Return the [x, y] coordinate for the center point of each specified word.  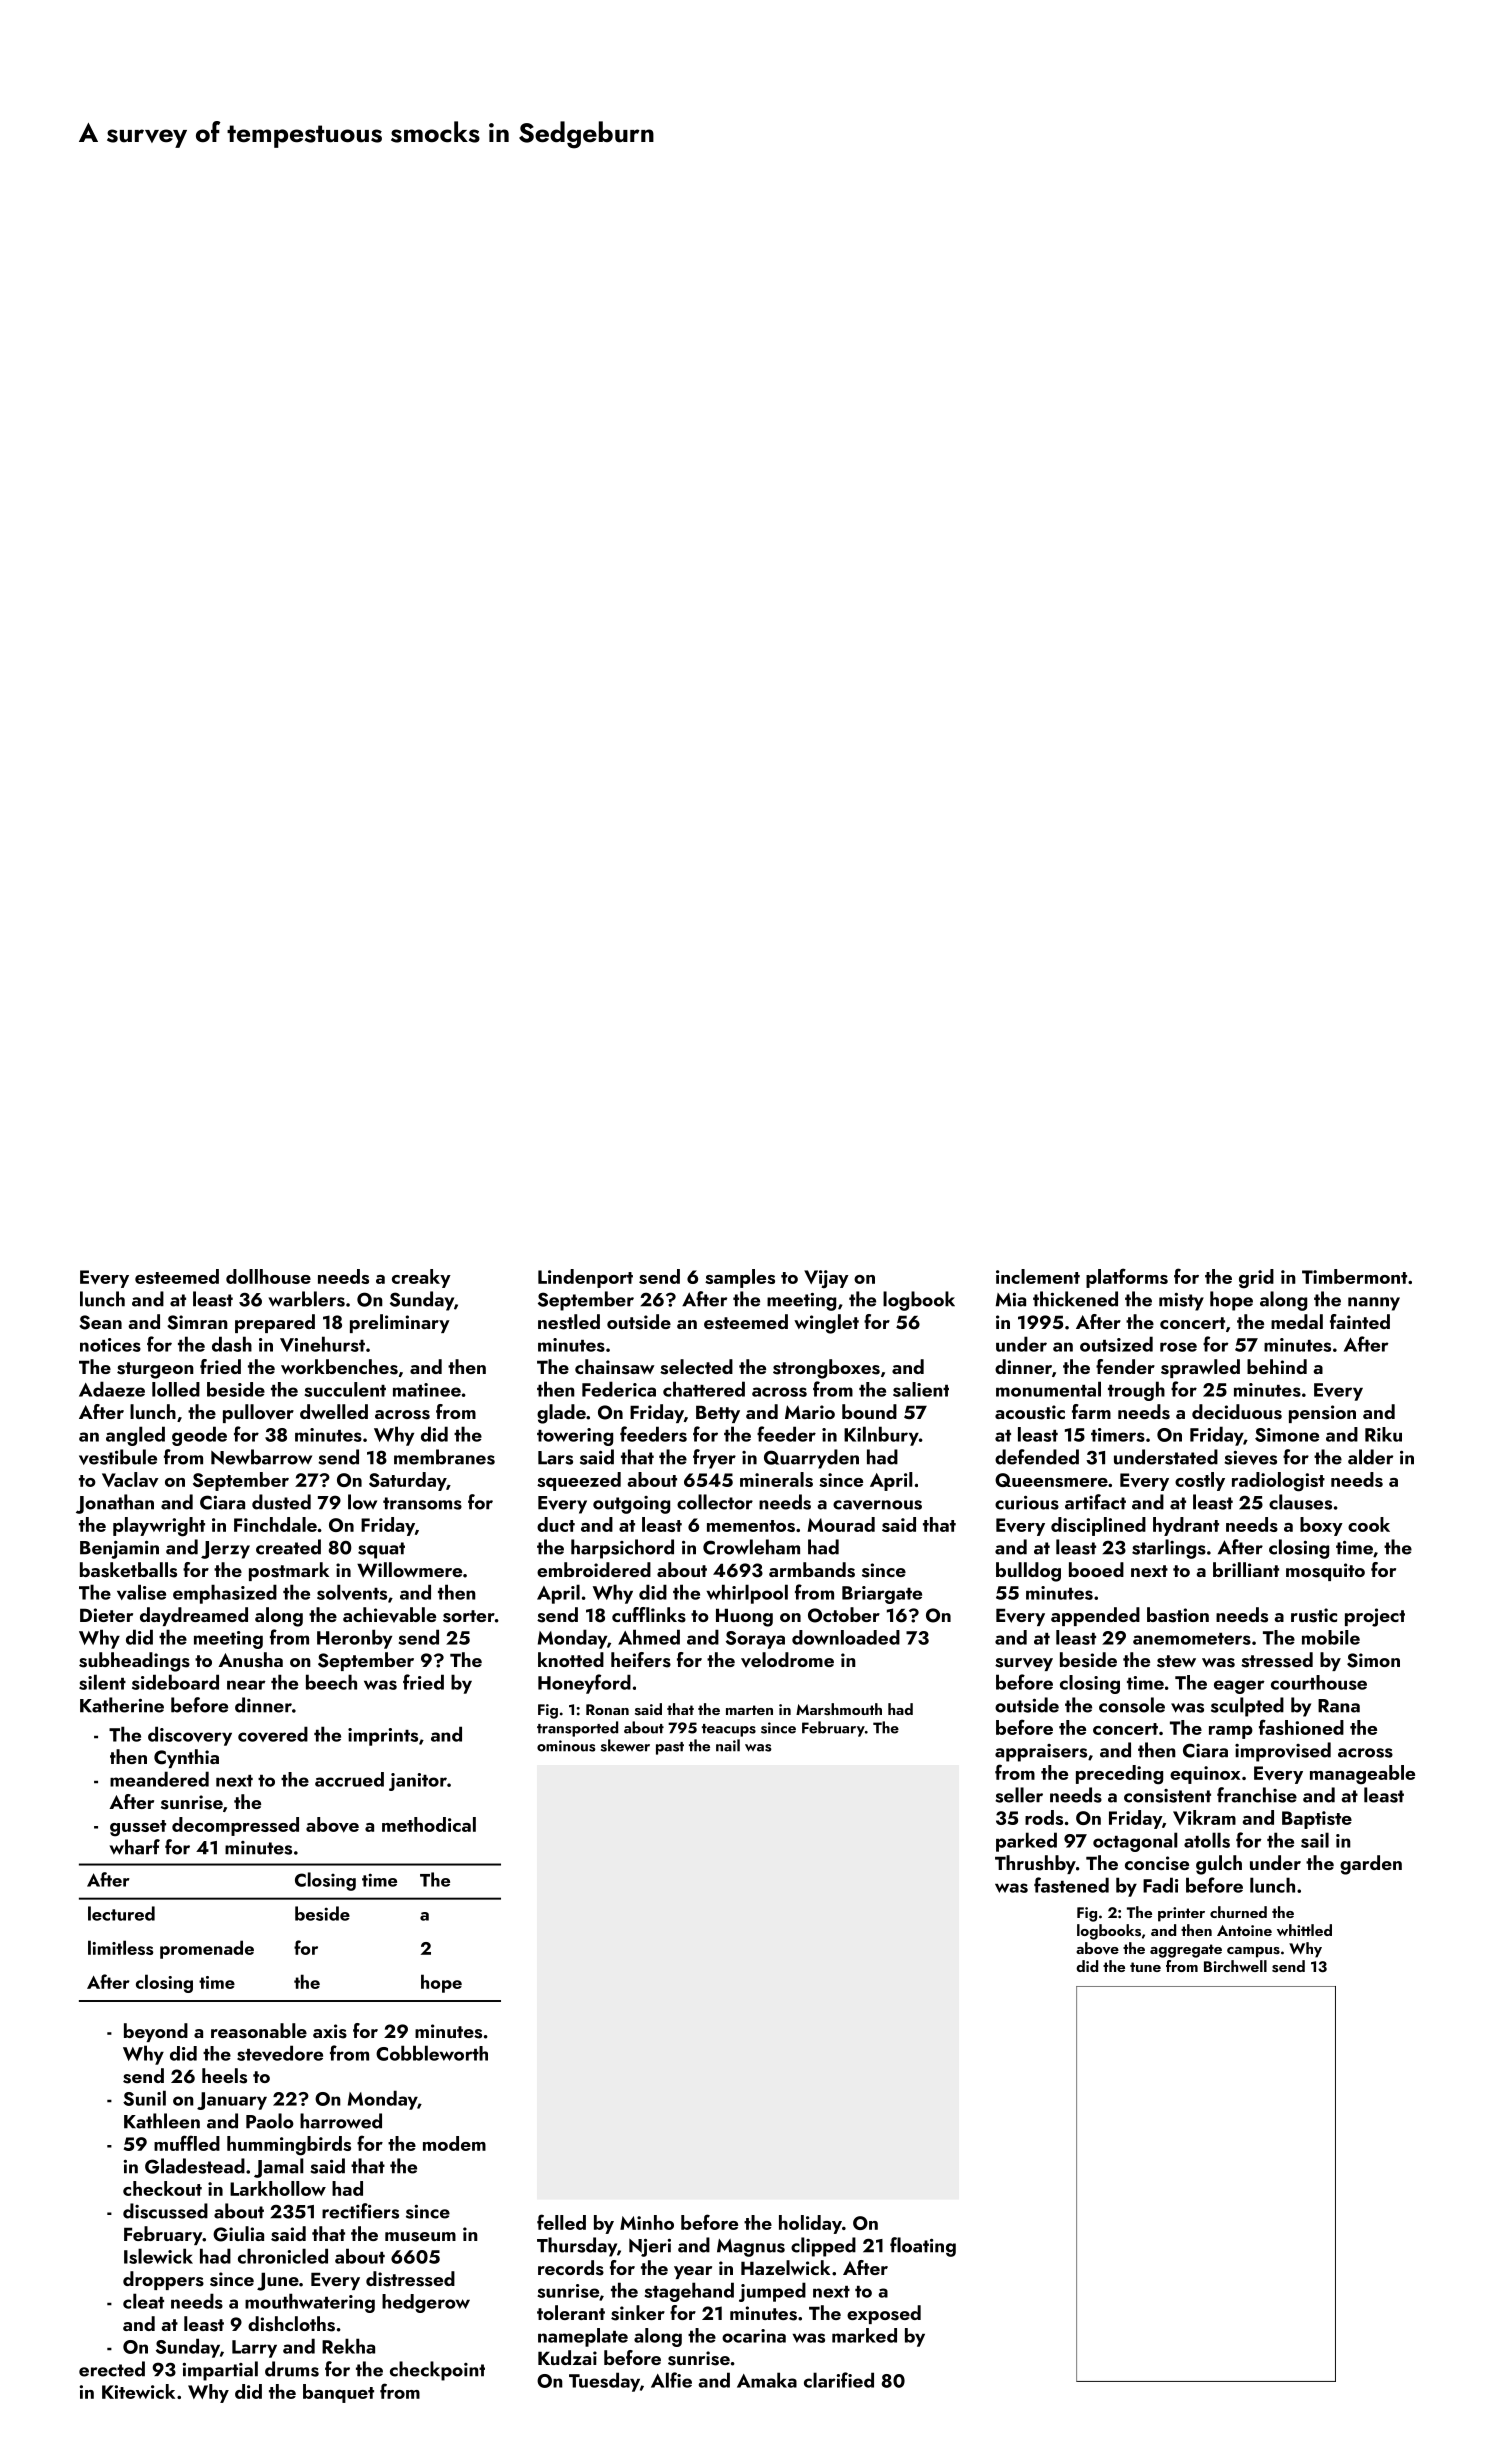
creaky [421, 1278]
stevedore [280, 2053]
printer [1181, 1914]
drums [292, 2369]
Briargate [882, 1595]
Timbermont [1354, 1276]
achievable [389, 1615]
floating [923, 2247]
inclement [1038, 1276]
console [1132, 1705]
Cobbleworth [432, 2053]
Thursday [577, 2247]
